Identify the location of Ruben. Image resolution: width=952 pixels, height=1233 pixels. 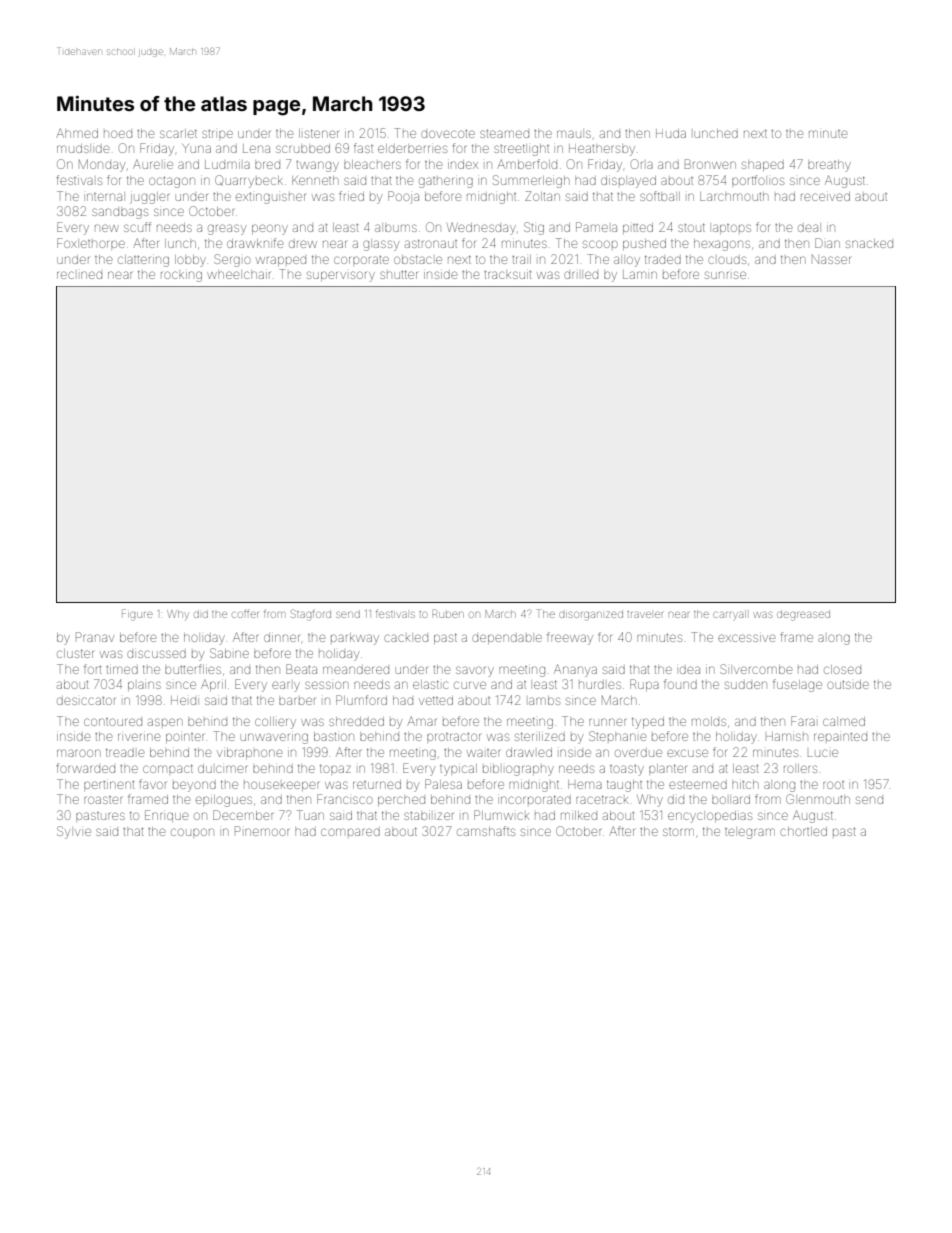
(448, 613).
